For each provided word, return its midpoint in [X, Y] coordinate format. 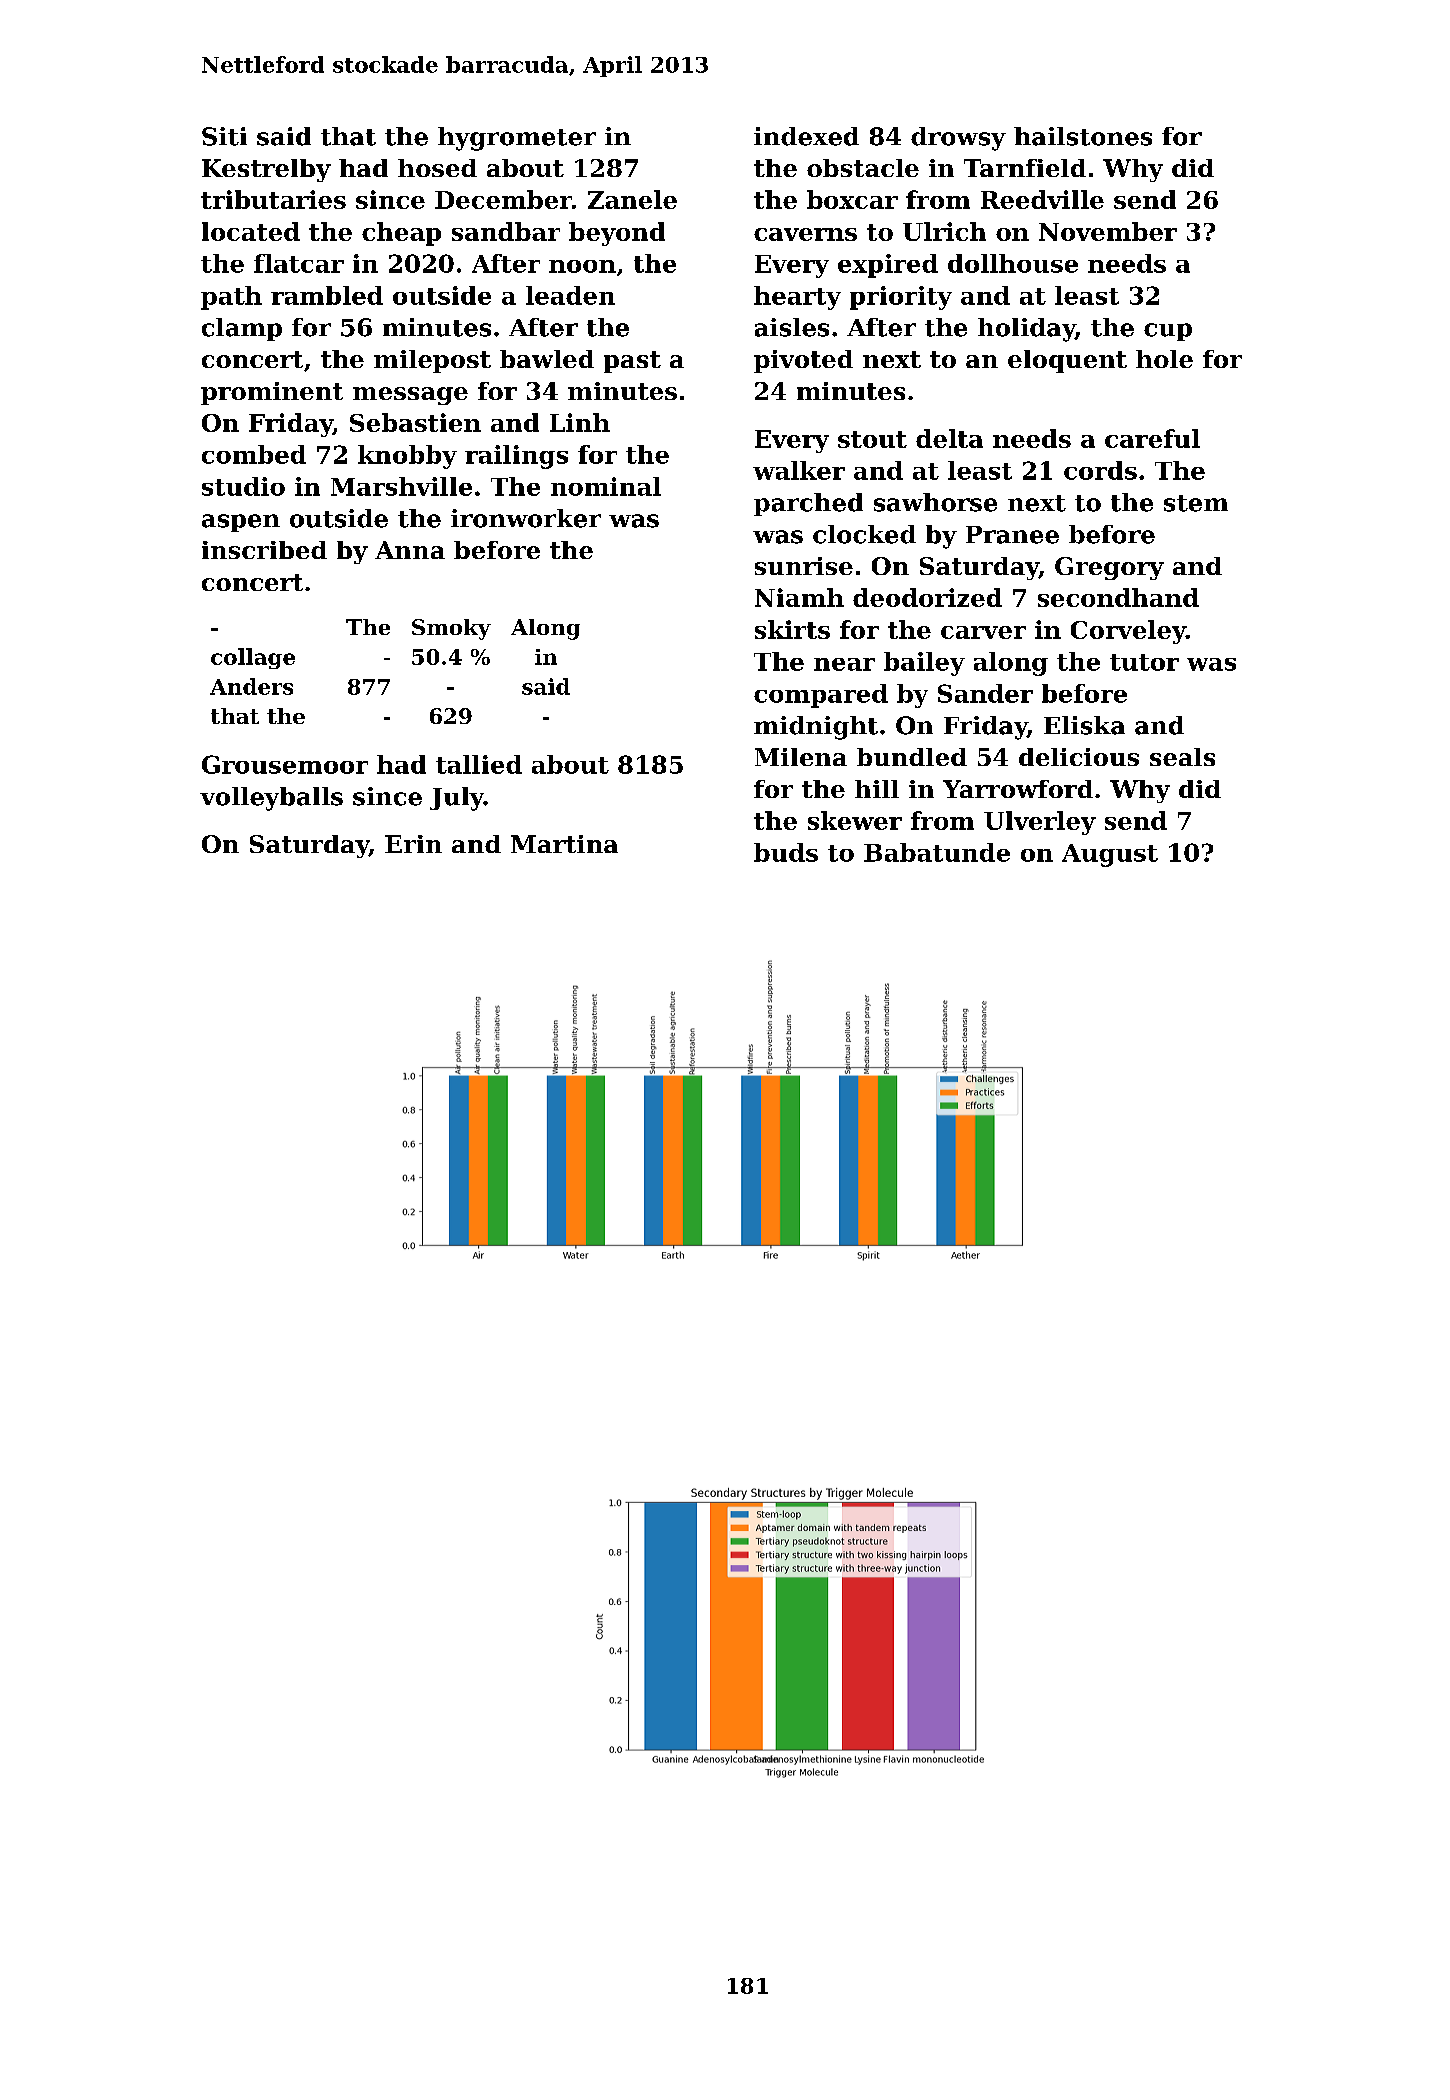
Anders [251, 686]
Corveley [1128, 632]
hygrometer [517, 139]
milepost [432, 361]
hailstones [1083, 136]
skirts [792, 629]
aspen [241, 523]
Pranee [1012, 535]
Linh [580, 422]
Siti [224, 136]
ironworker [526, 518]
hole [1164, 359]
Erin [413, 844]
